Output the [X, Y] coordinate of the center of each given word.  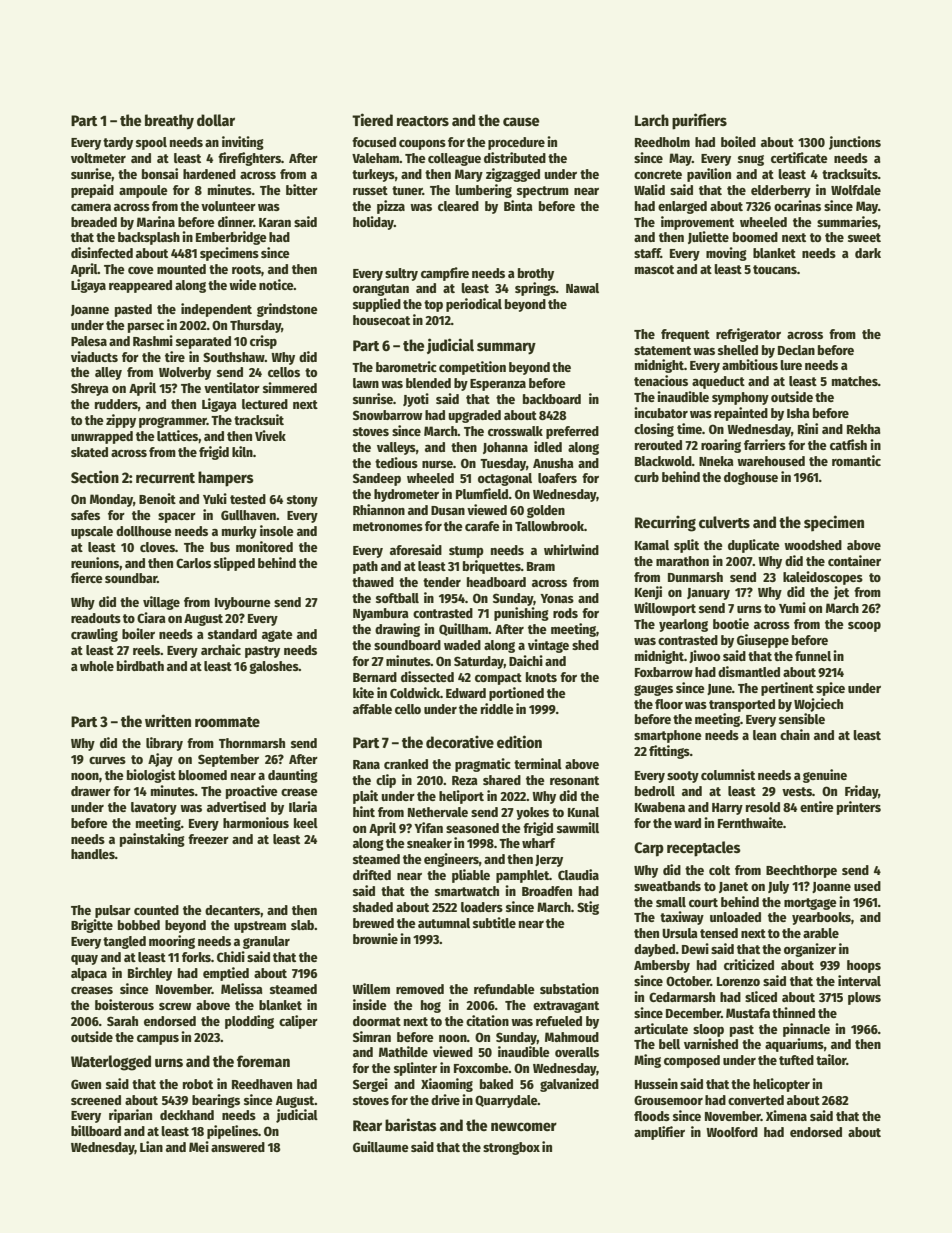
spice [830, 689]
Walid [649, 189]
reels [147, 650]
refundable [504, 989]
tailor [831, 1059]
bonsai [160, 173]
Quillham [463, 629]
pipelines [232, 1132]
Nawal [582, 288]
